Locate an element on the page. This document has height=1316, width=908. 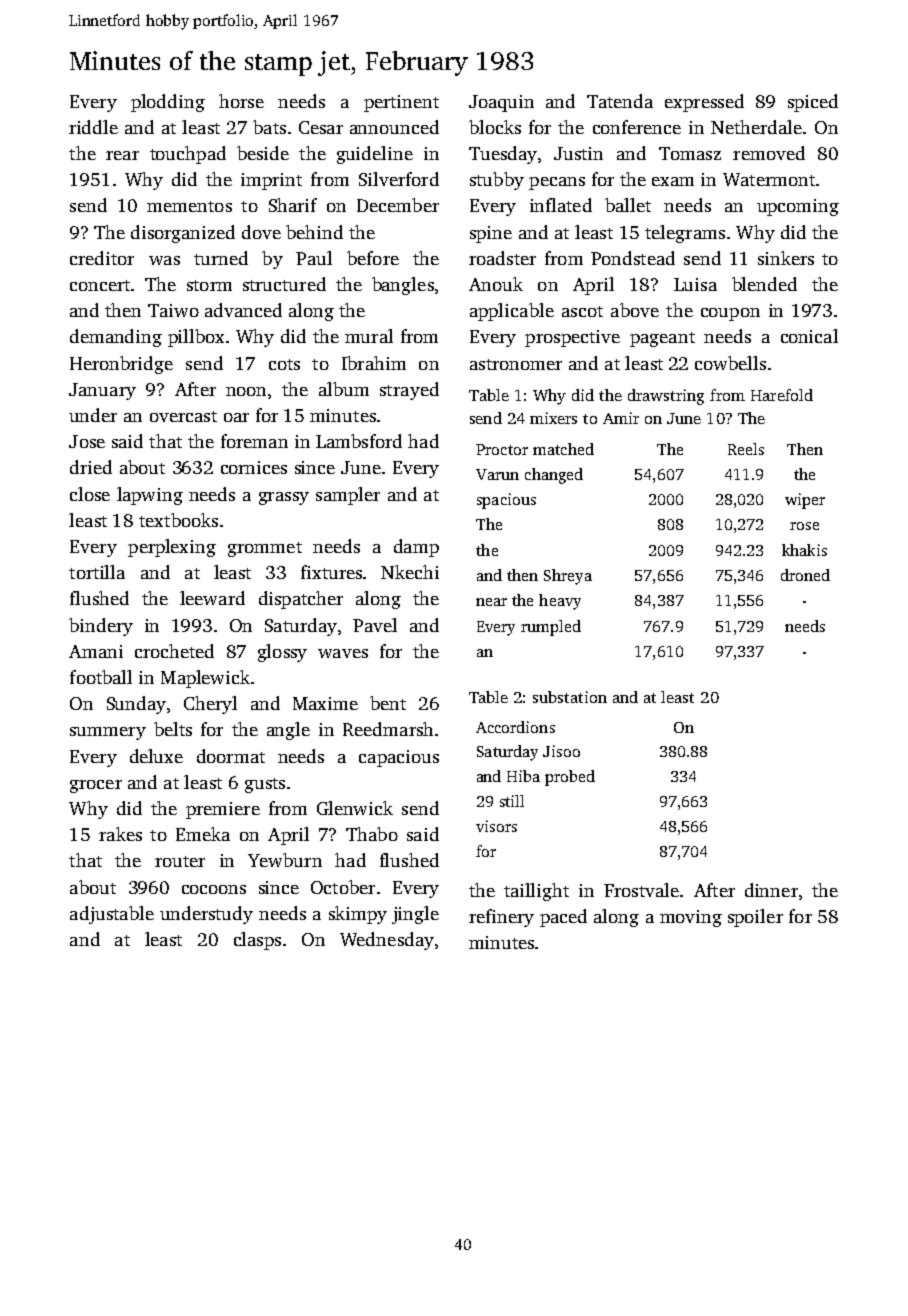
touchpad is located at coordinates (188, 155).
